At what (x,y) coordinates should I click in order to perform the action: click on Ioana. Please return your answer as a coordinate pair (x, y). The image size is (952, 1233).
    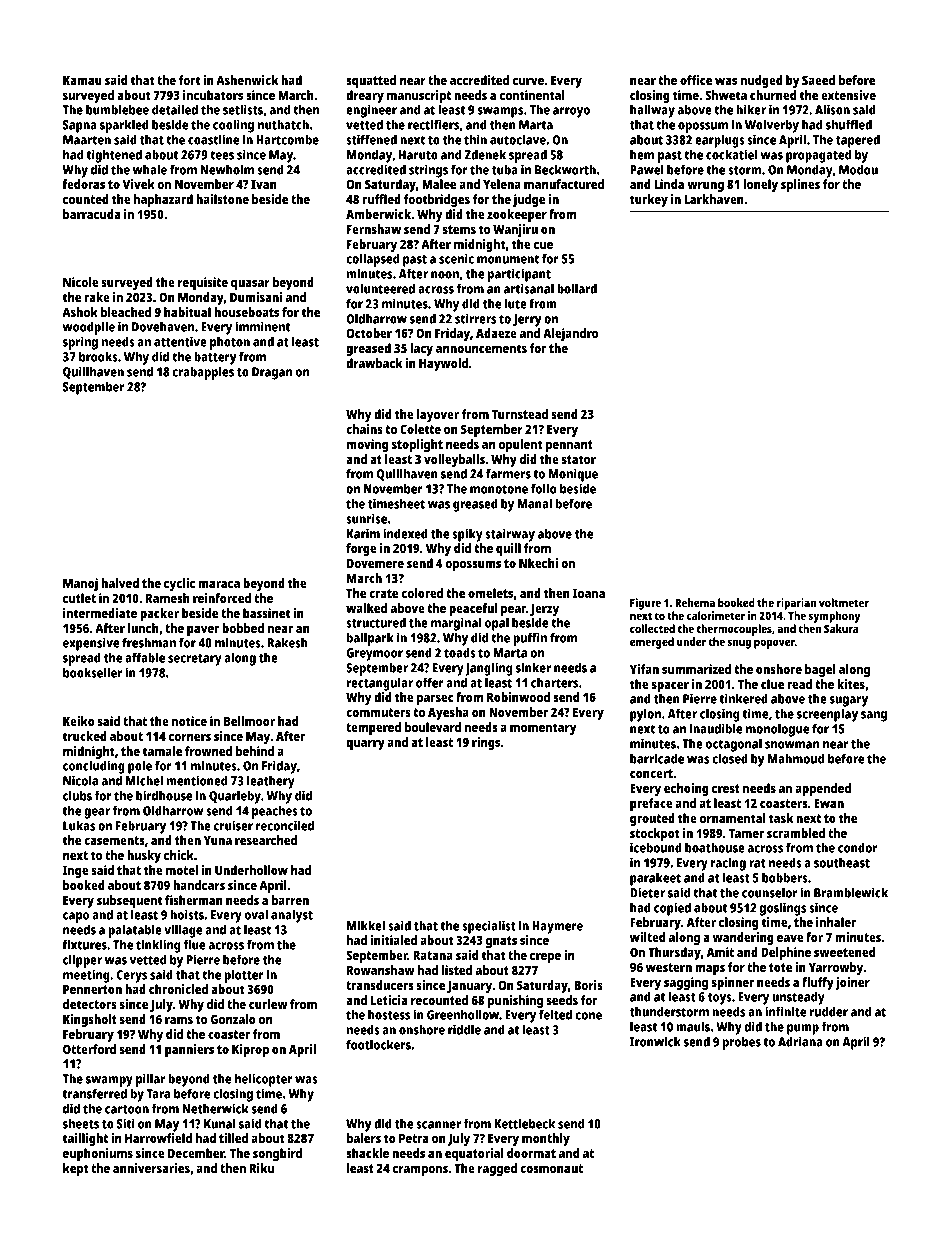
    Looking at the image, I should click on (589, 593).
